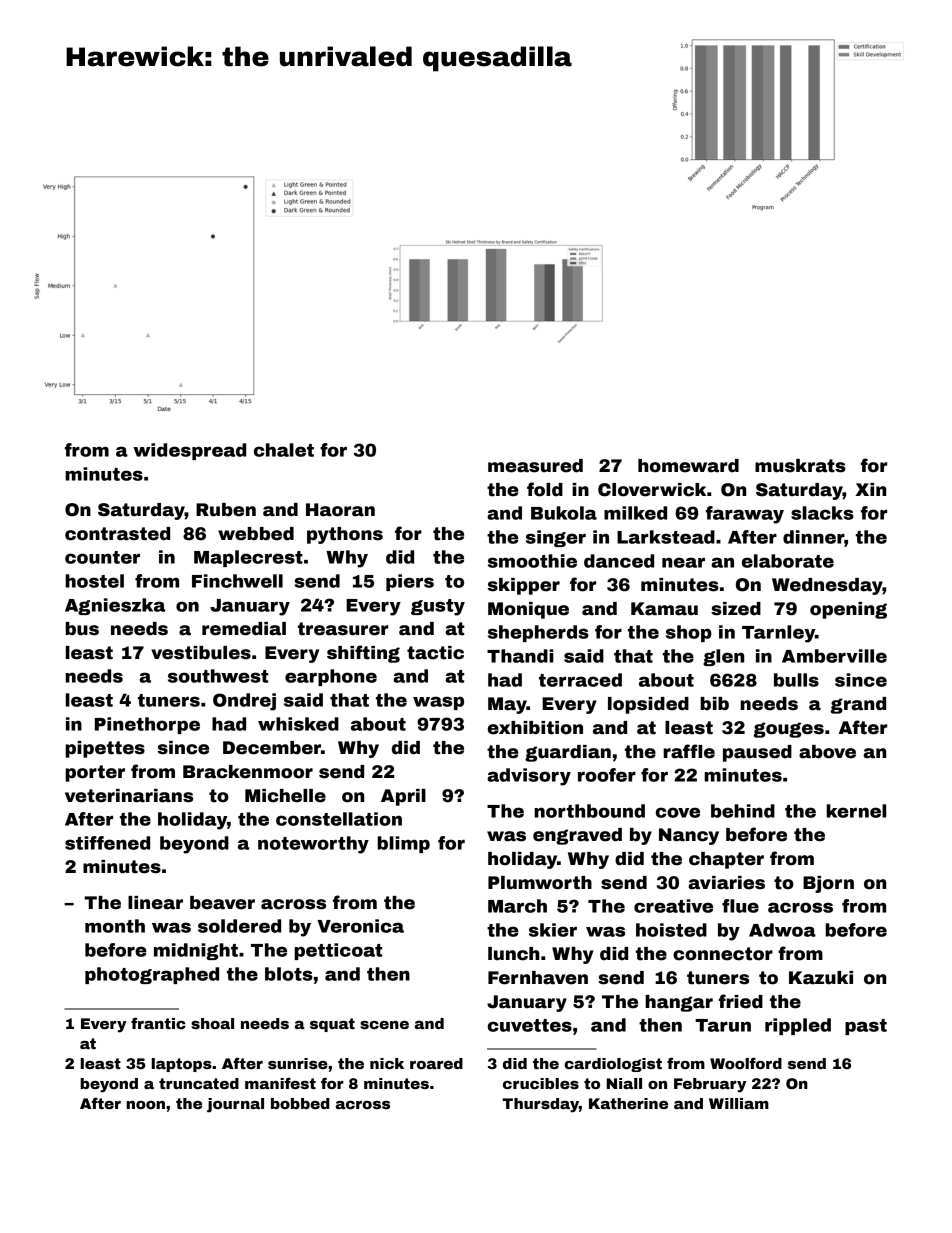 Image resolution: width=952 pixels, height=1233 pixels. I want to click on bus, so click(82, 629).
